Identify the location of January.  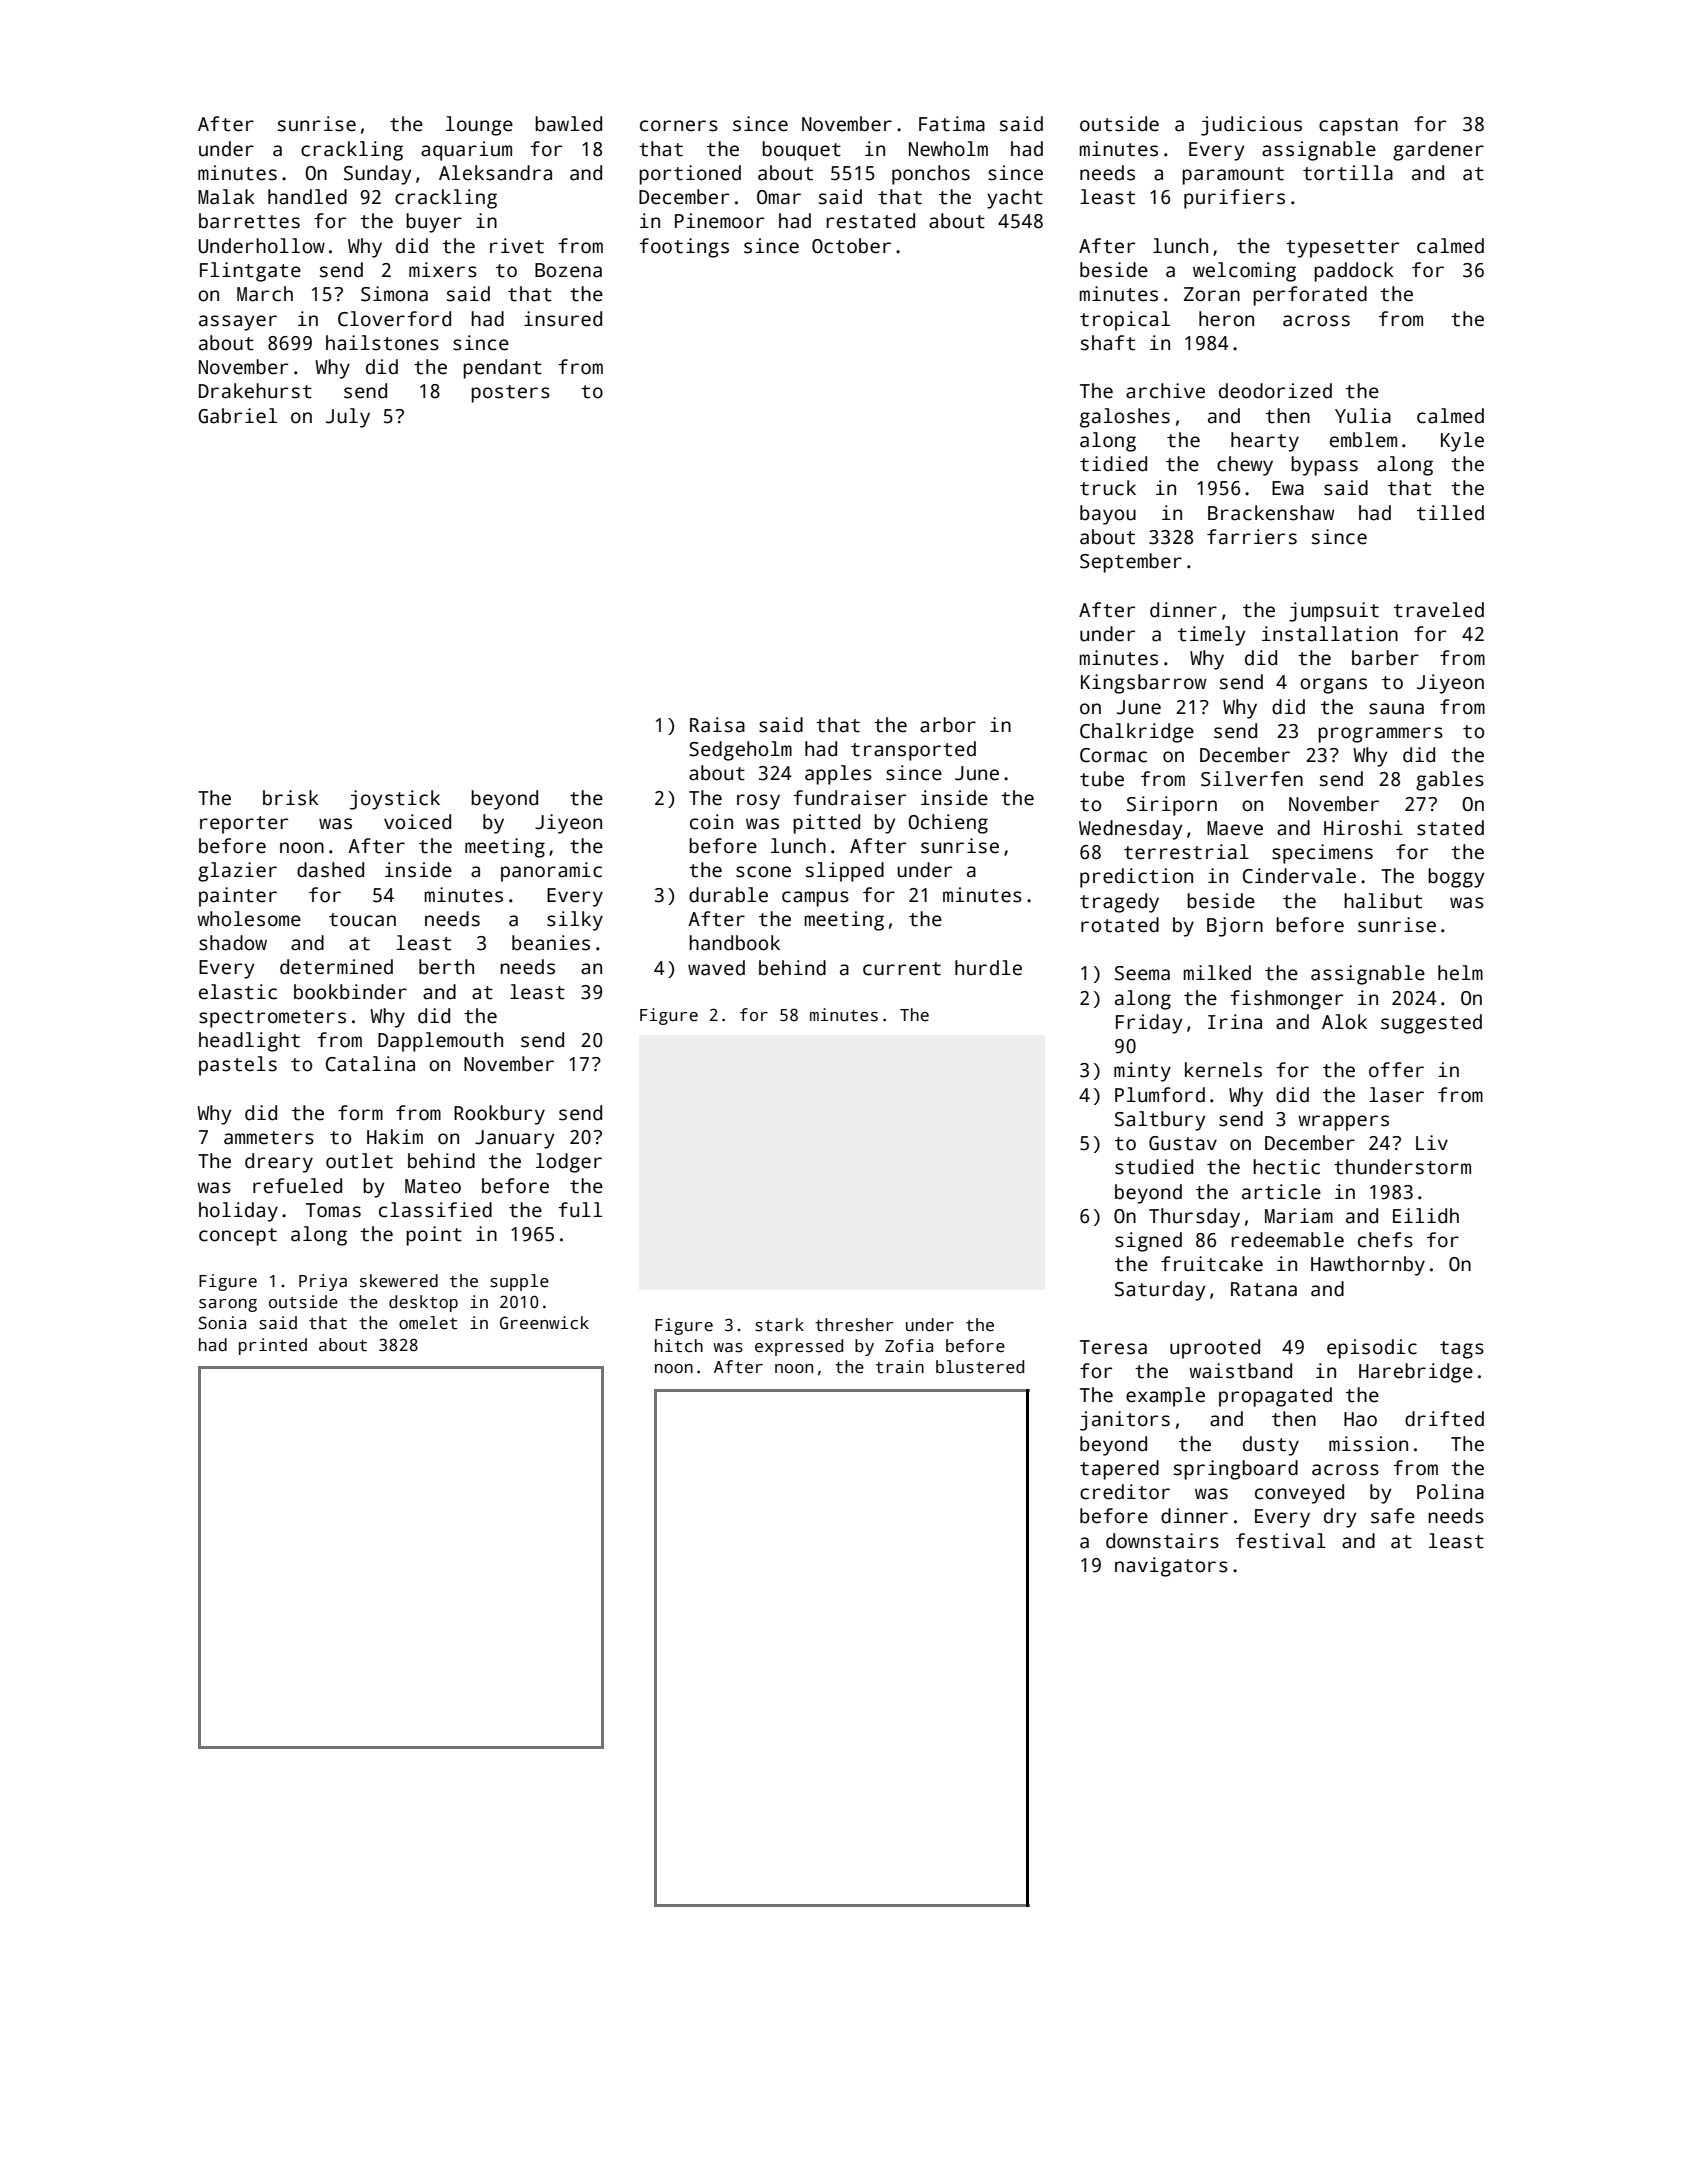
(515, 1139).
